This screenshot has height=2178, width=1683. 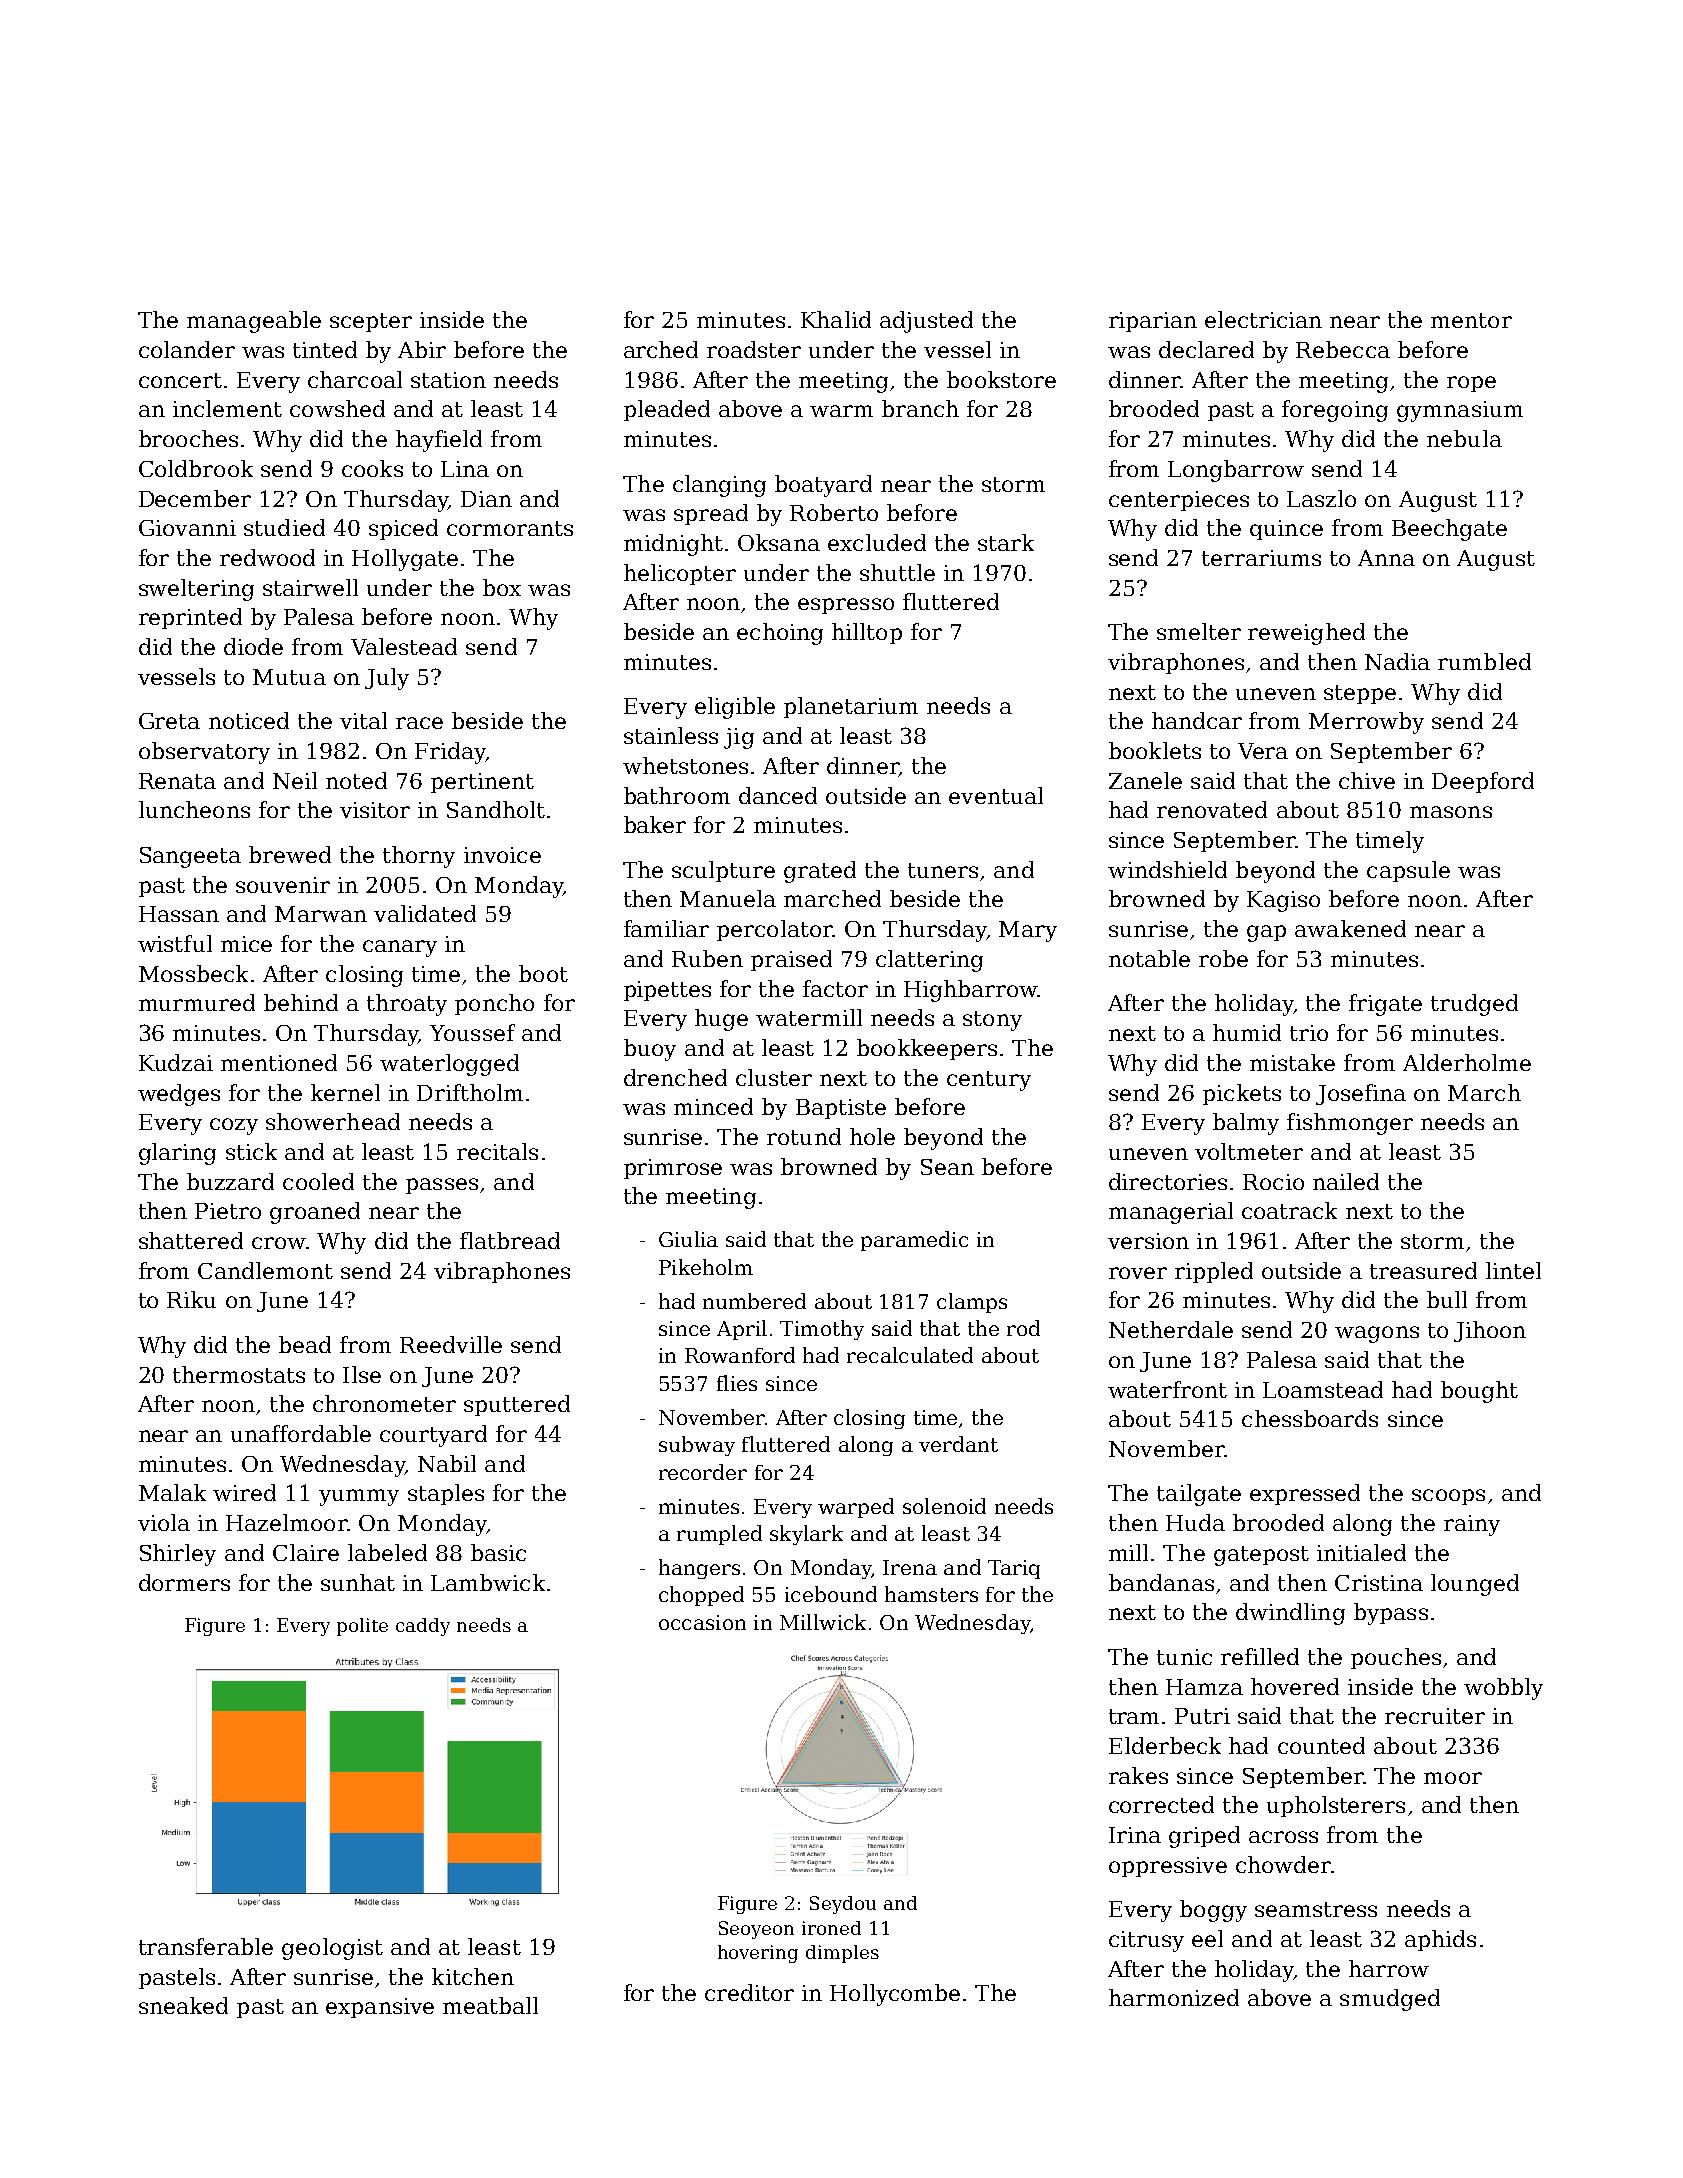 What do you see at coordinates (1423, 1270) in the screenshot?
I see `treasured` at bounding box center [1423, 1270].
